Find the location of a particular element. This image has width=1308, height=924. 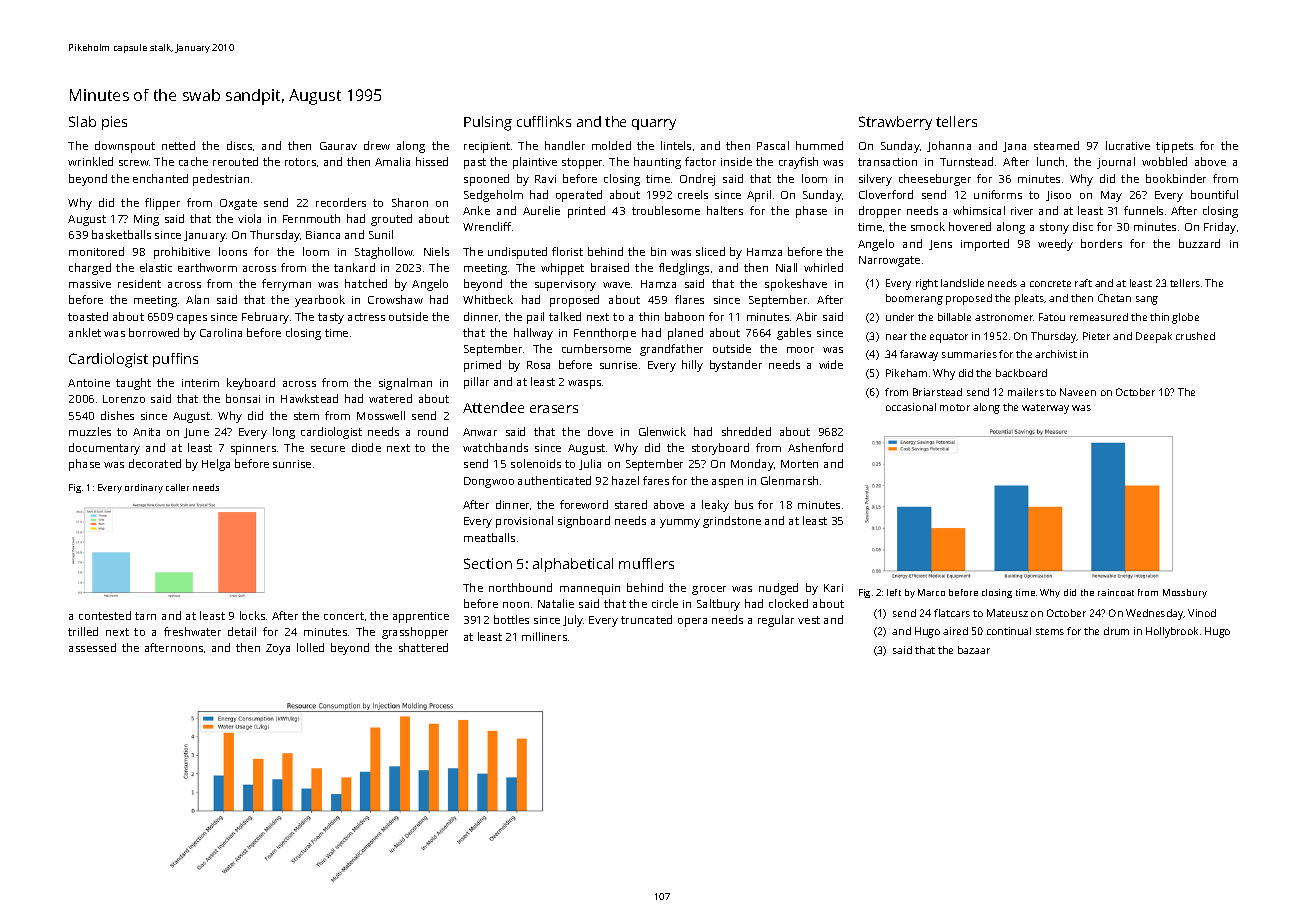

cufflinks is located at coordinates (544, 121).
